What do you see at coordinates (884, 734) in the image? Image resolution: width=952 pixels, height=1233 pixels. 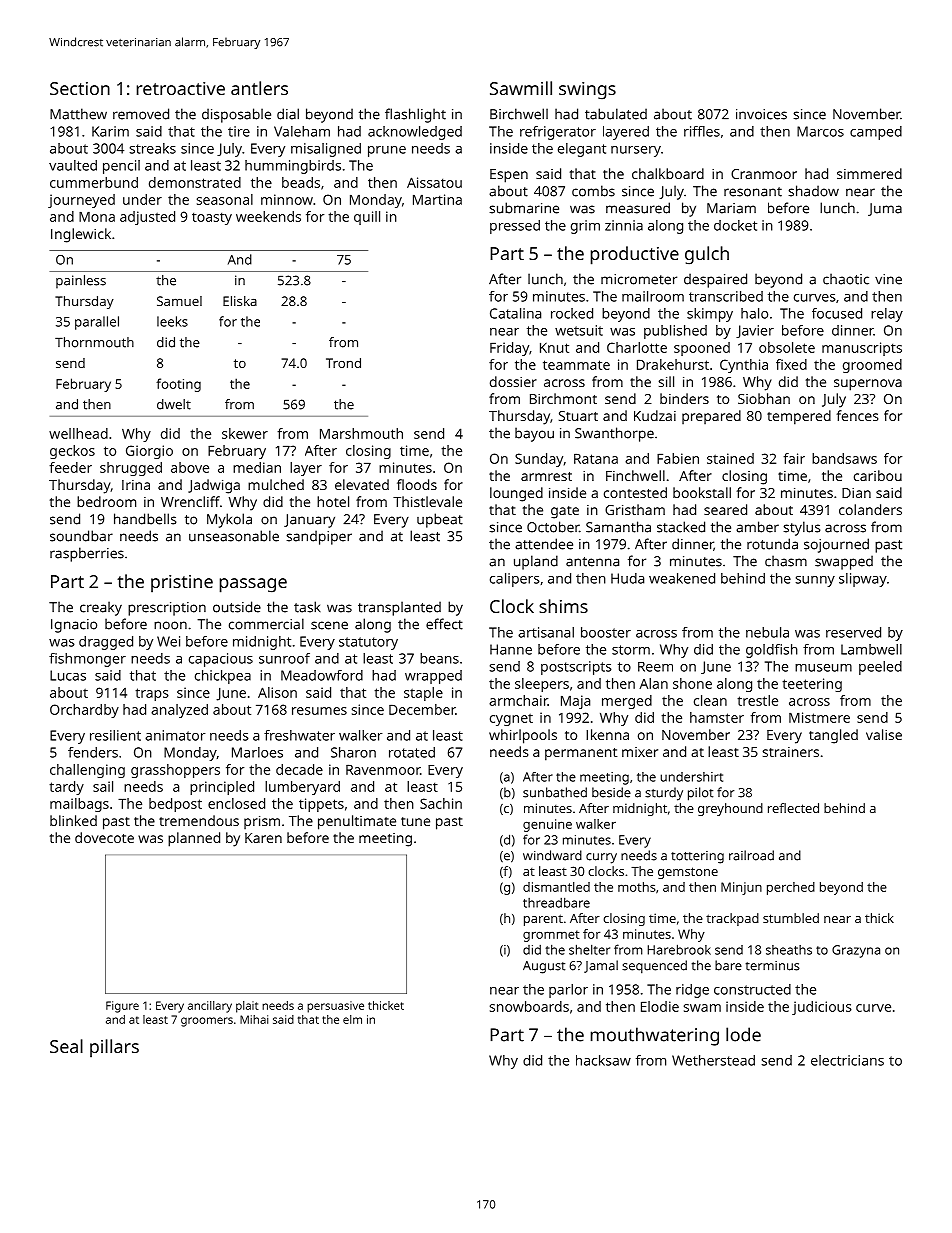 I see `valise` at bounding box center [884, 734].
